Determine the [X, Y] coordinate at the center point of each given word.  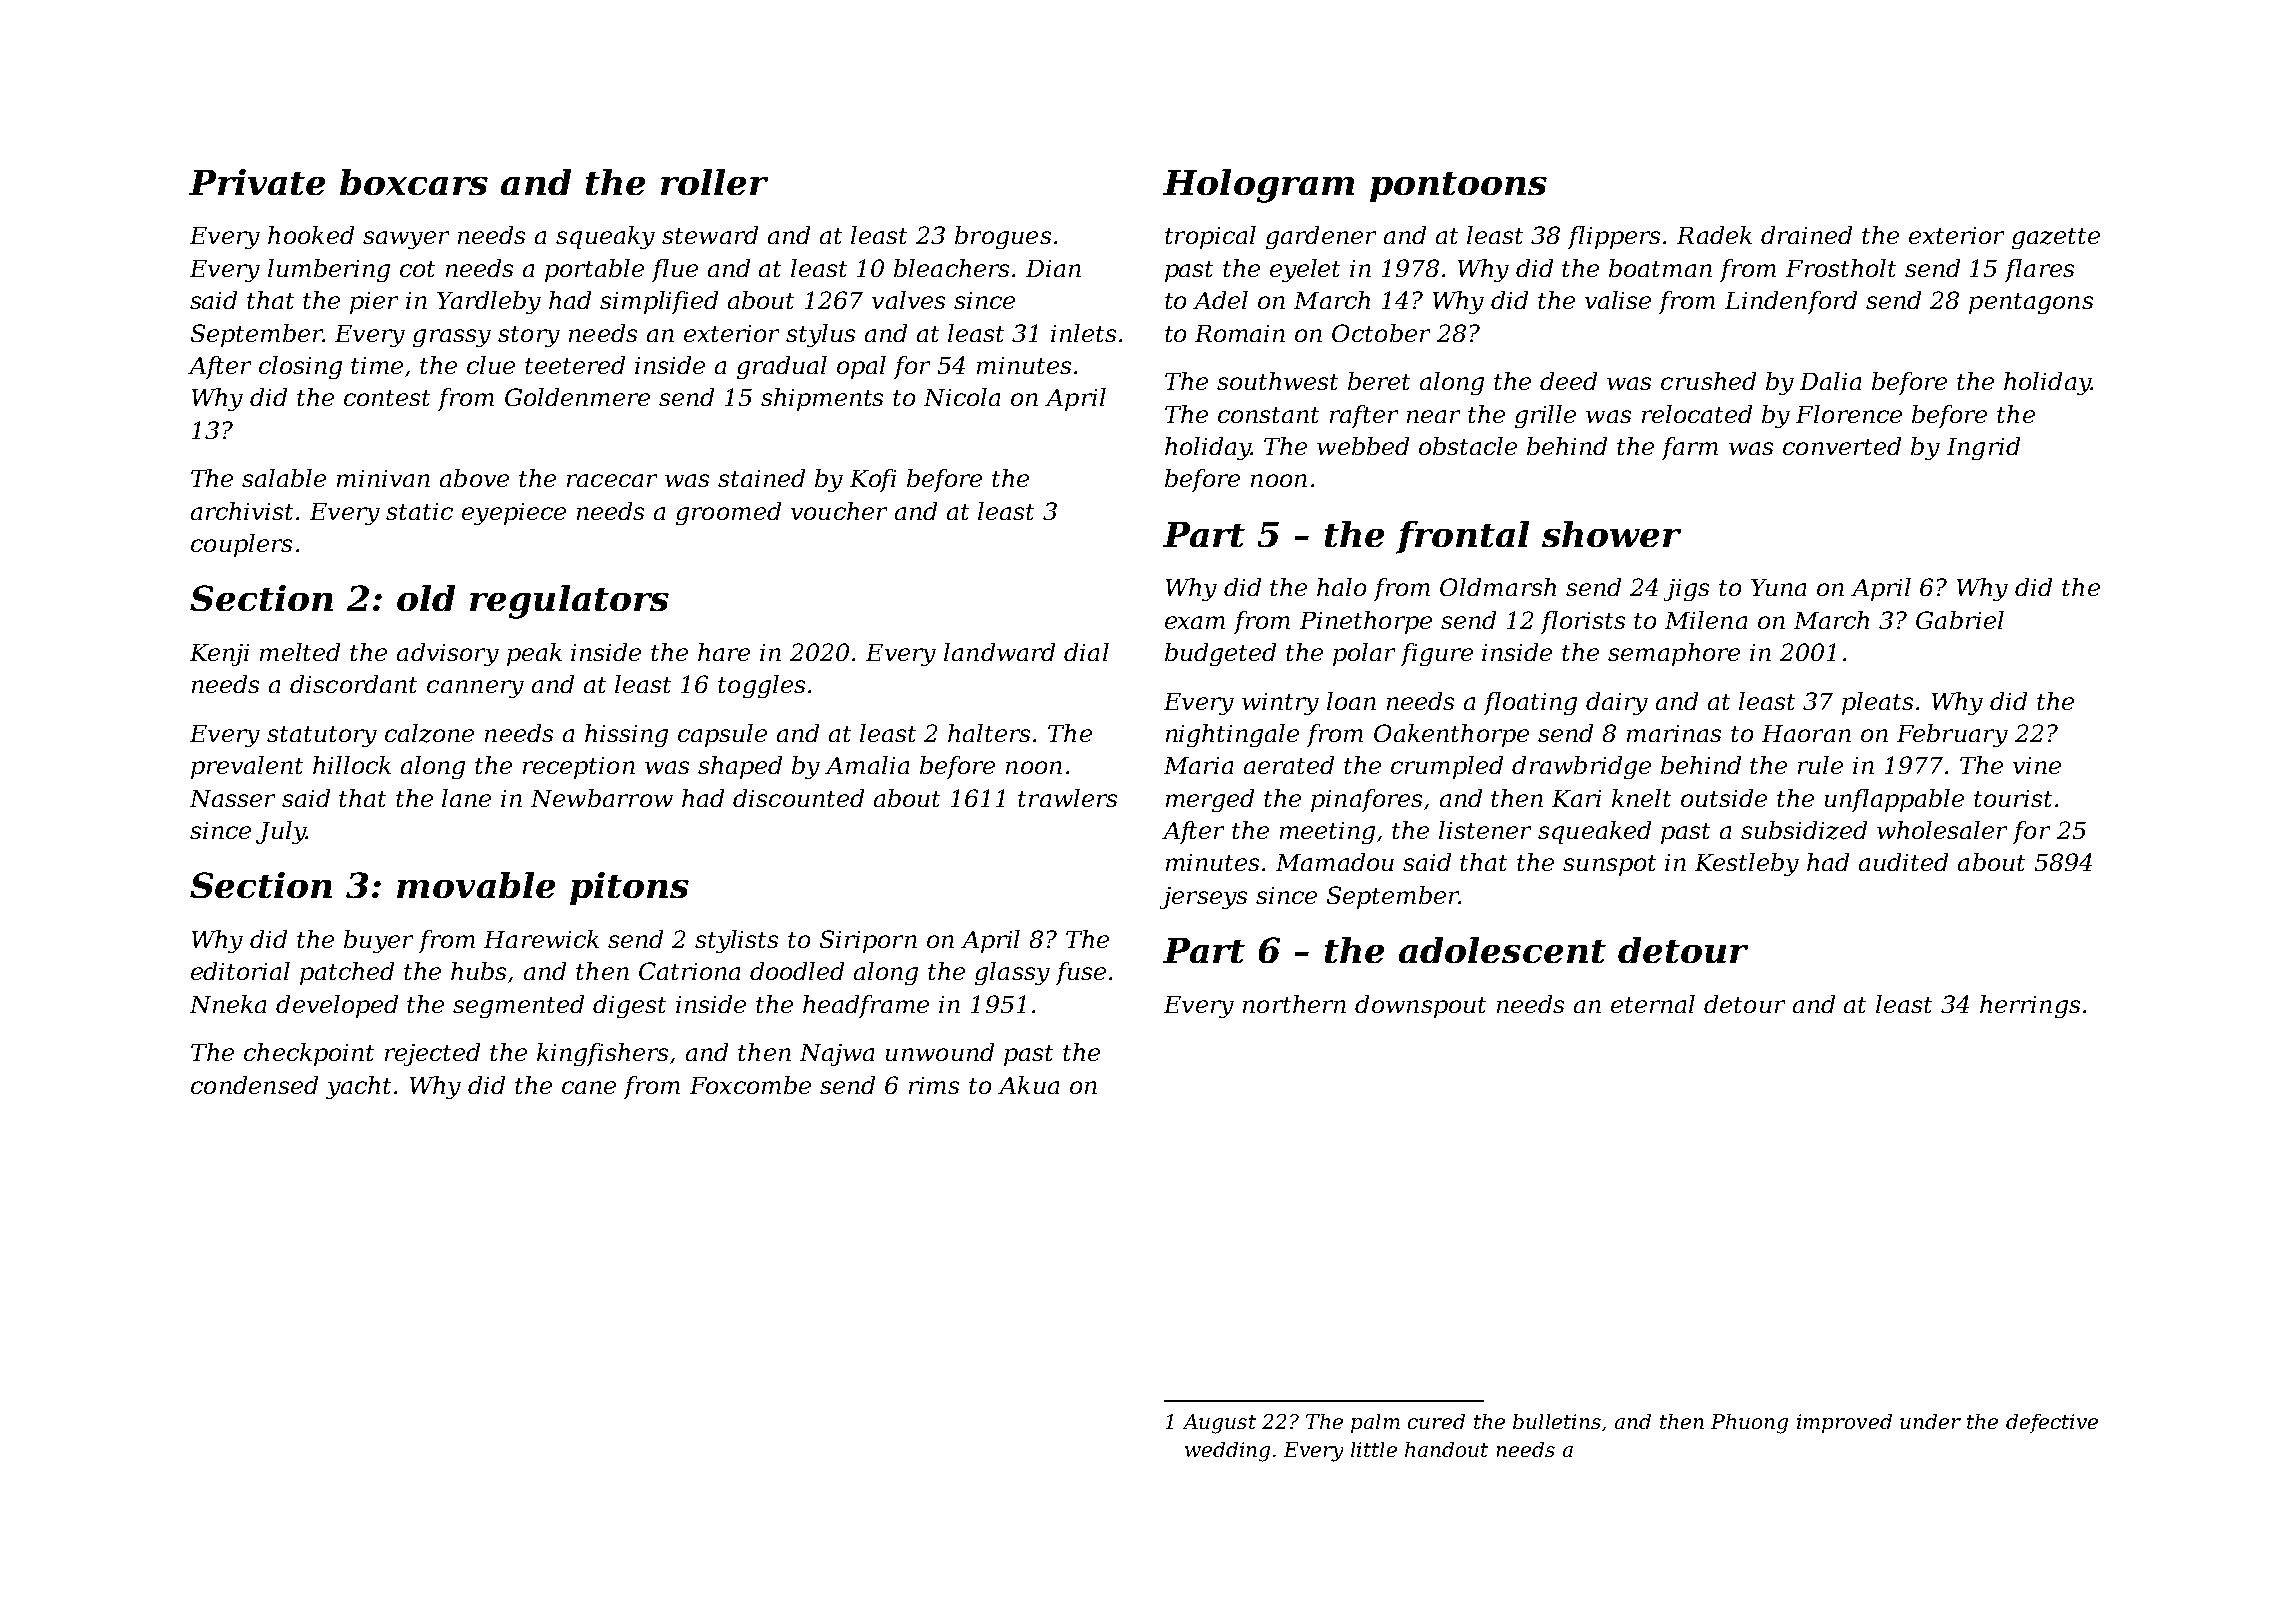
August [1219, 1424]
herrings [2030, 1006]
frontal [1462, 537]
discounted [798, 798]
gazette [2056, 238]
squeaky [605, 237]
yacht [358, 1087]
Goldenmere [577, 397]
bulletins [1557, 1421]
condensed [254, 1085]
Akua [1028, 1085]
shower [1611, 534]
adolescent [1502, 950]
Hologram [1258, 186]
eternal [1653, 1004]
